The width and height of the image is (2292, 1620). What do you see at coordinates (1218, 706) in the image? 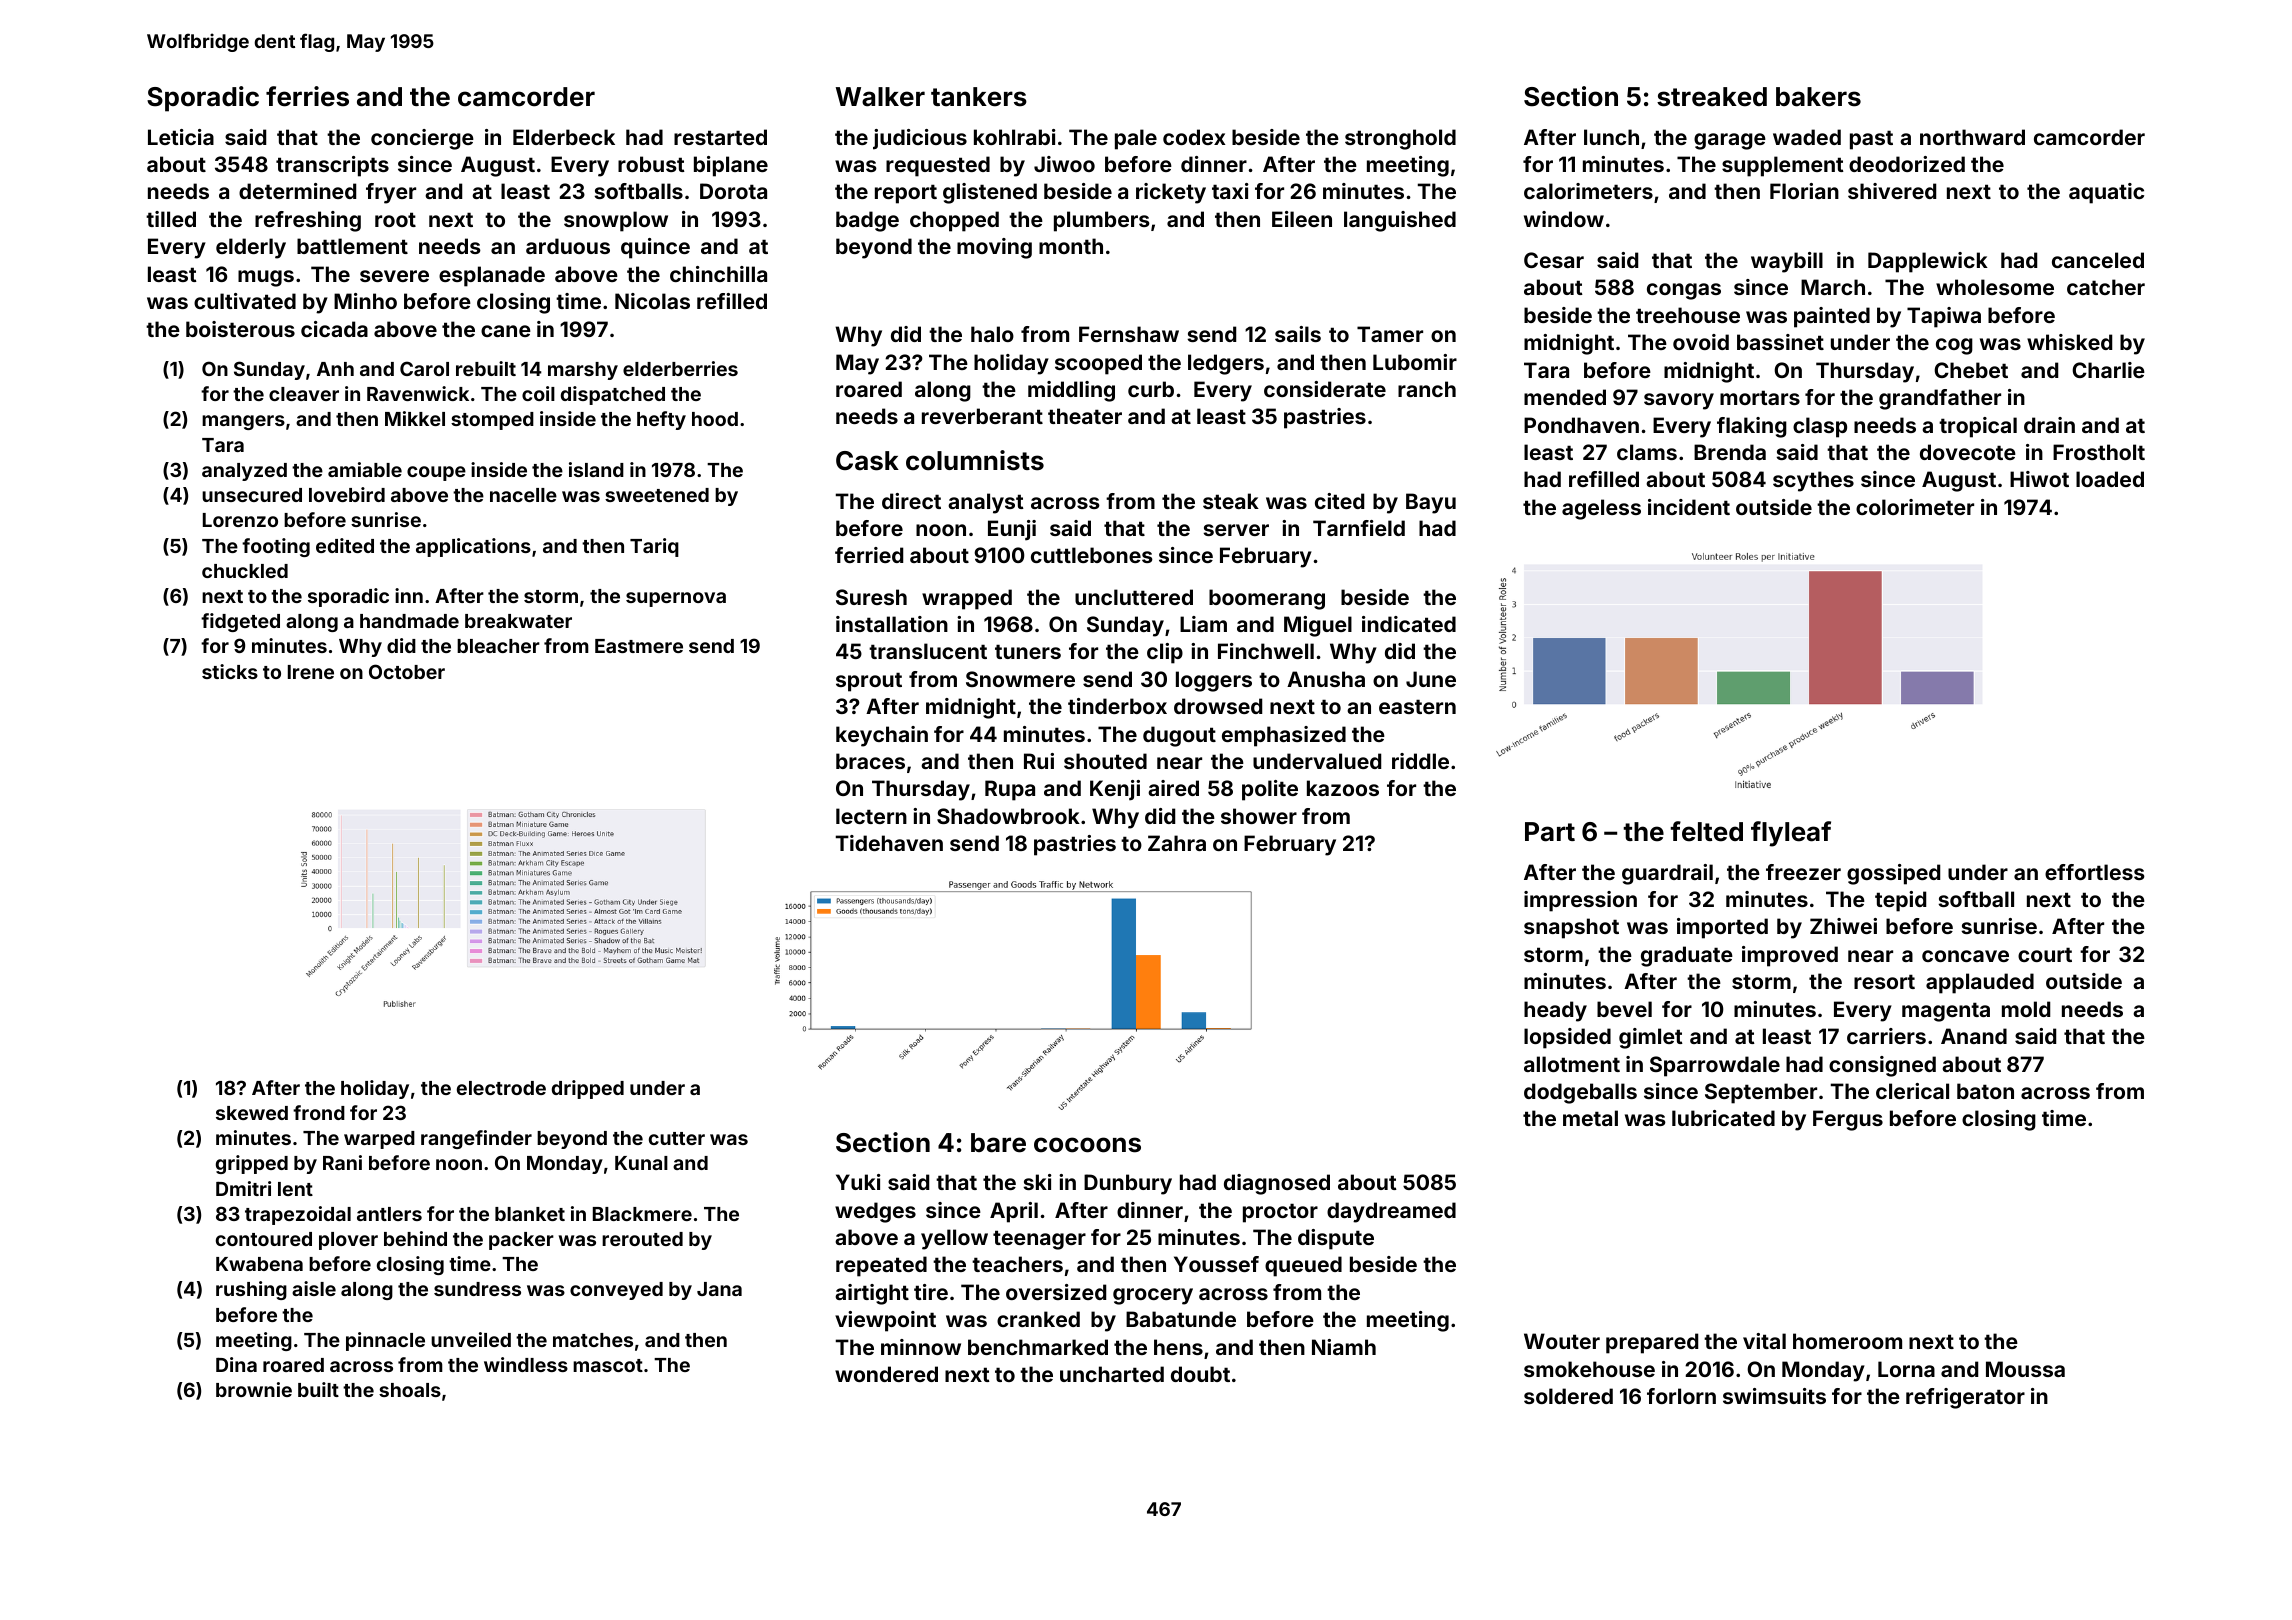
I see `drowsed` at bounding box center [1218, 706].
